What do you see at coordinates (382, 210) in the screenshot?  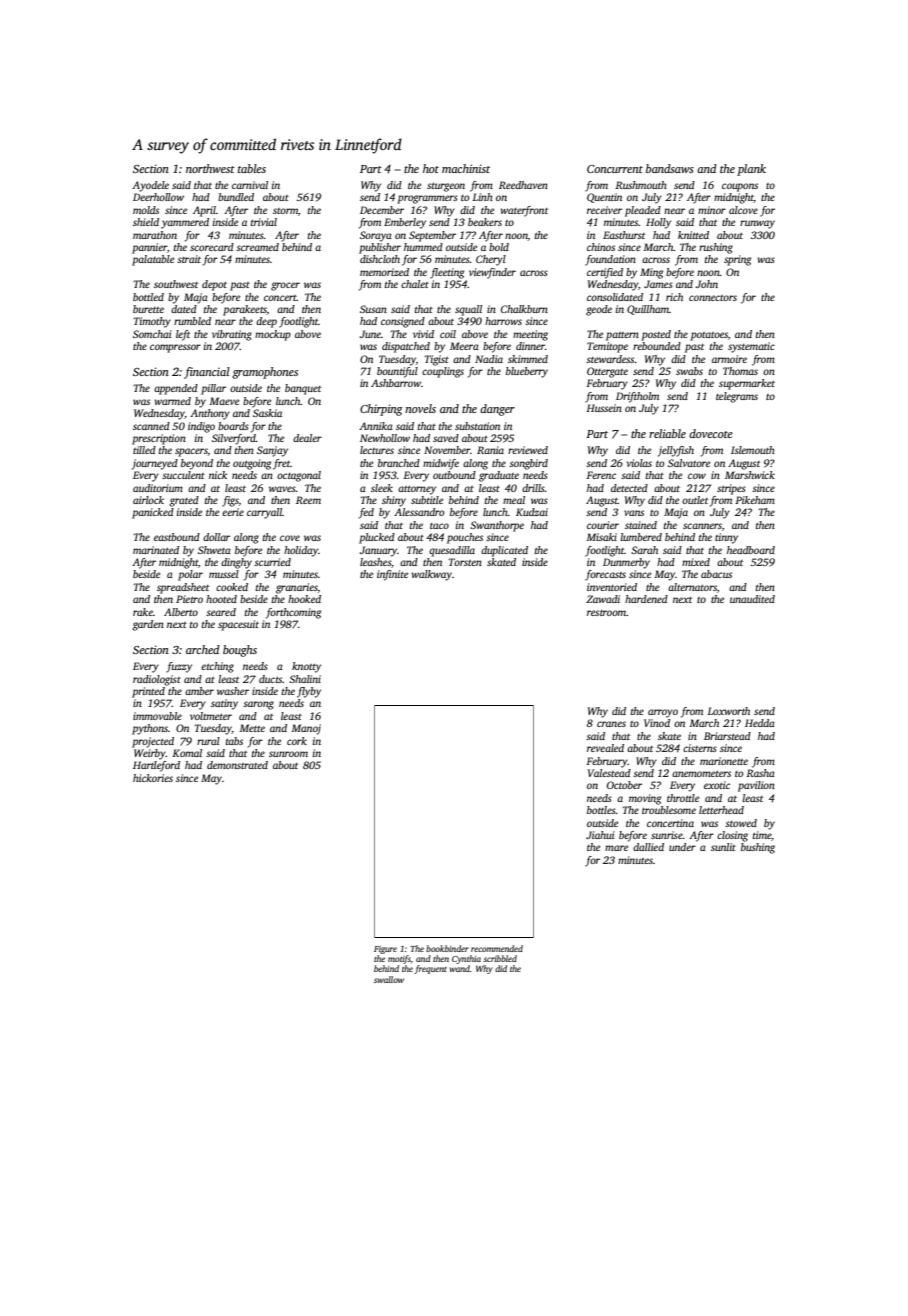 I see `December` at bounding box center [382, 210].
